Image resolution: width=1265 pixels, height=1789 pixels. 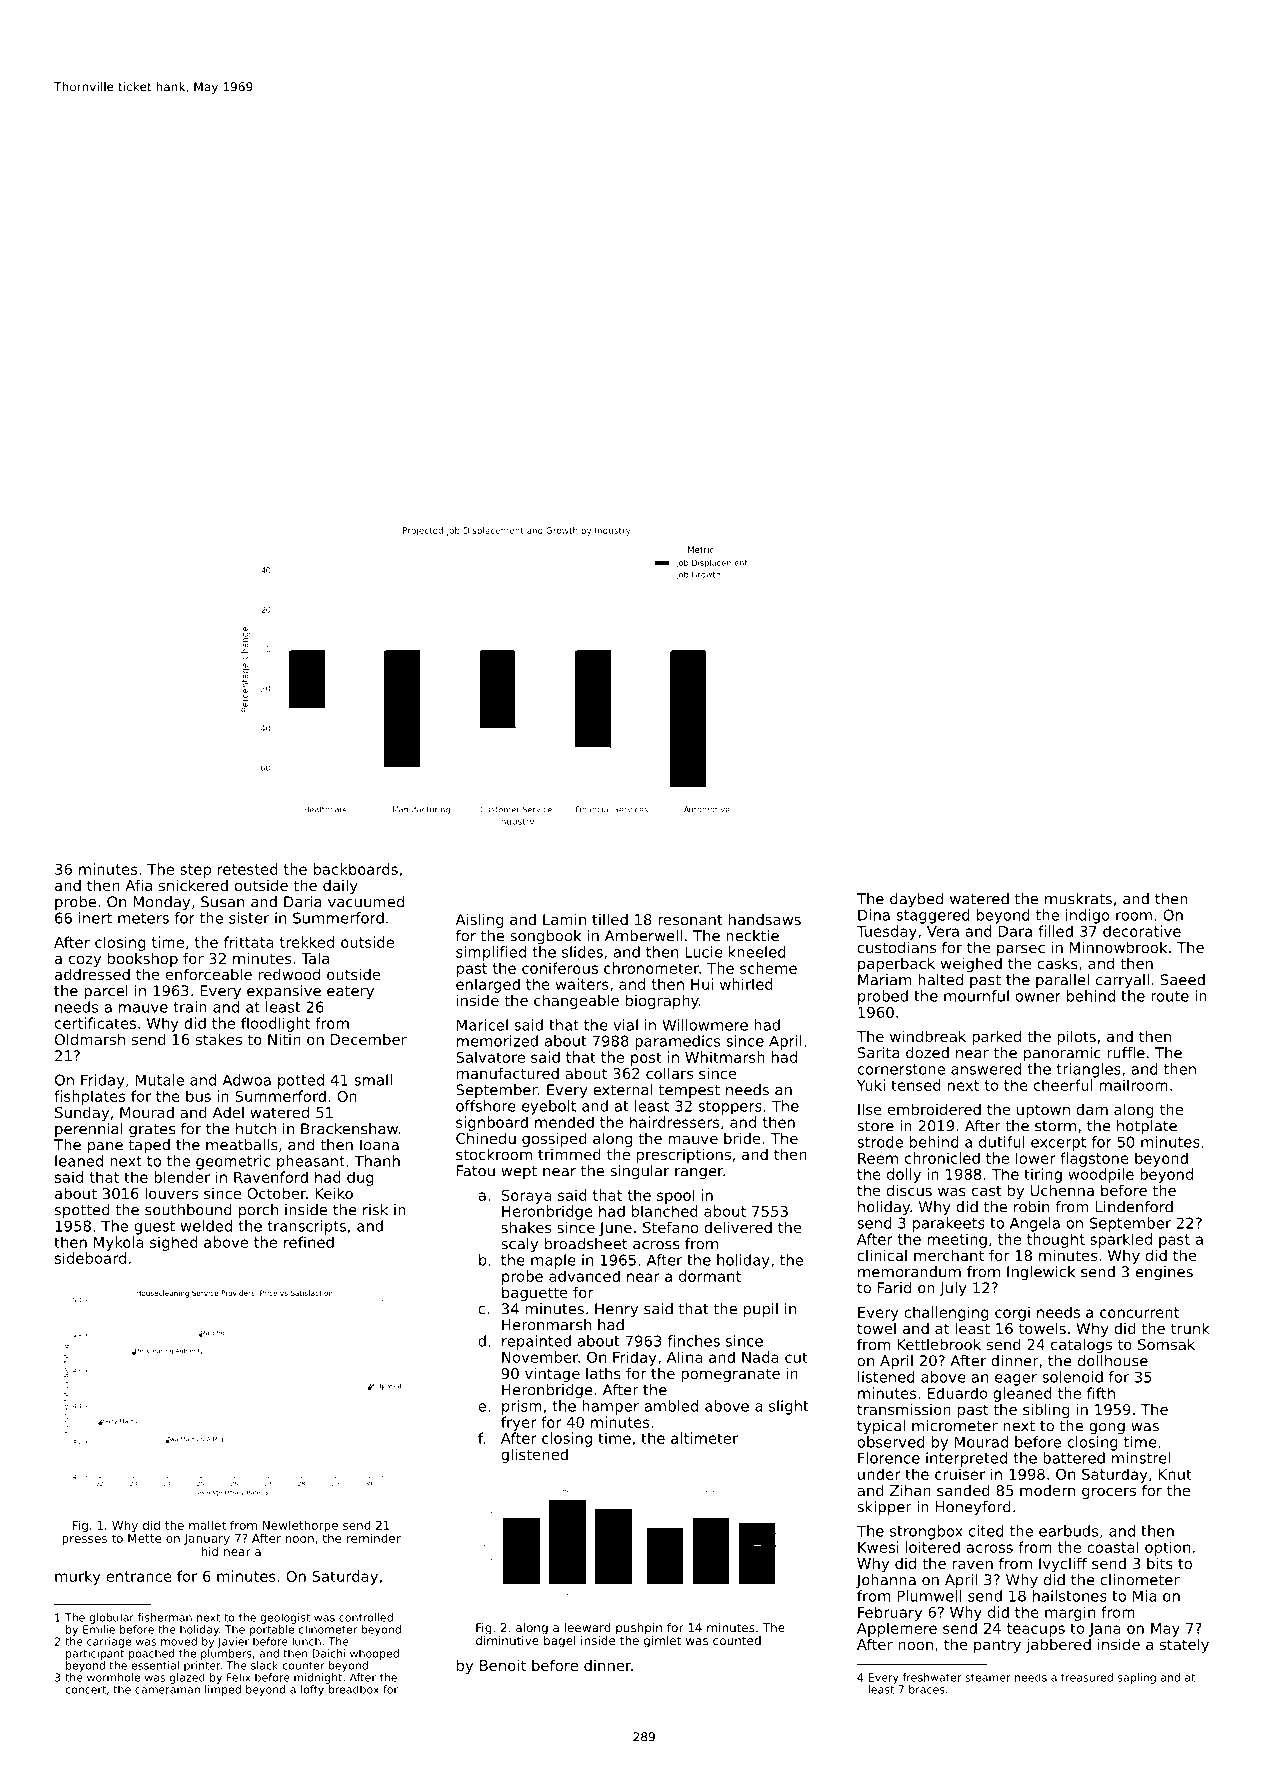 What do you see at coordinates (476, 1171) in the screenshot?
I see `Fatou` at bounding box center [476, 1171].
